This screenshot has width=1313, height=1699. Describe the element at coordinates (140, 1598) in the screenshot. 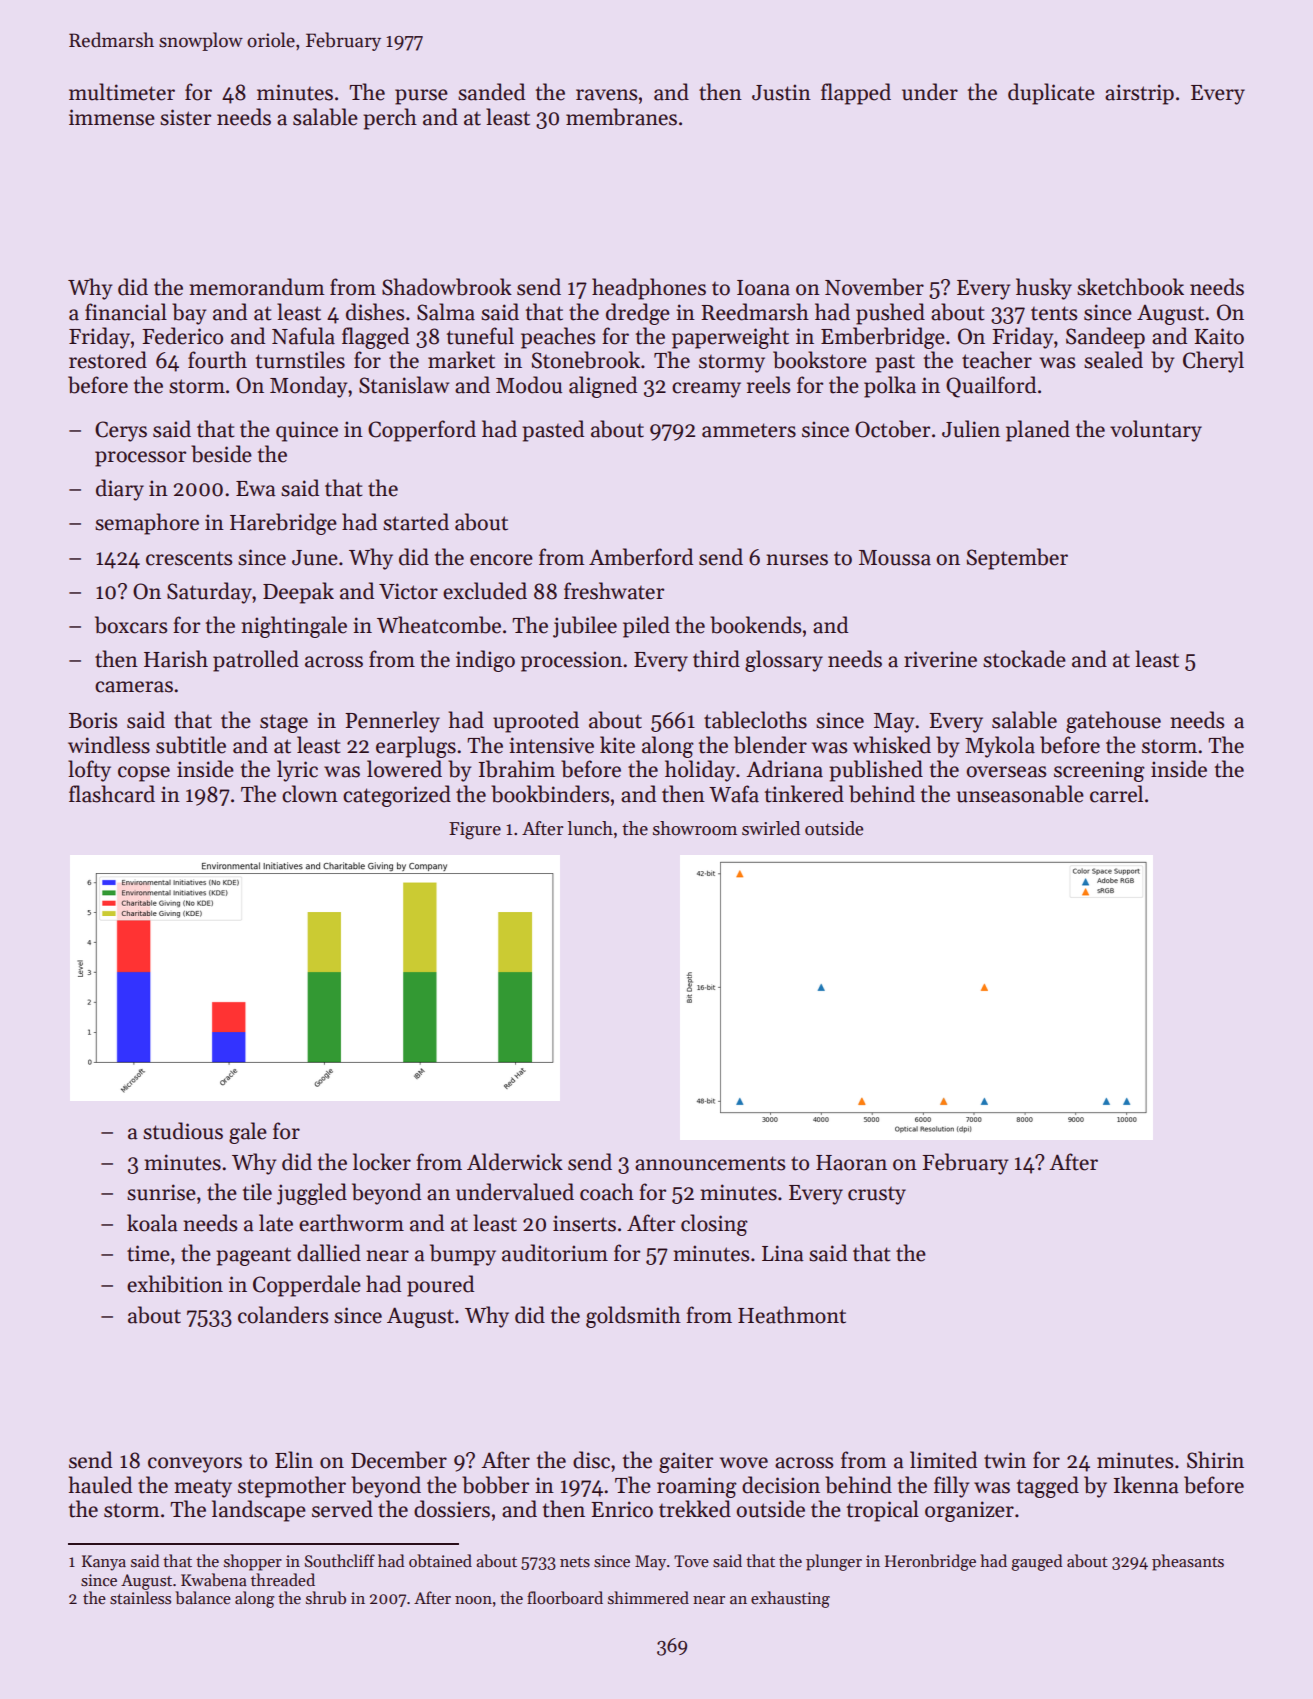

I see `stainless` at that location.
